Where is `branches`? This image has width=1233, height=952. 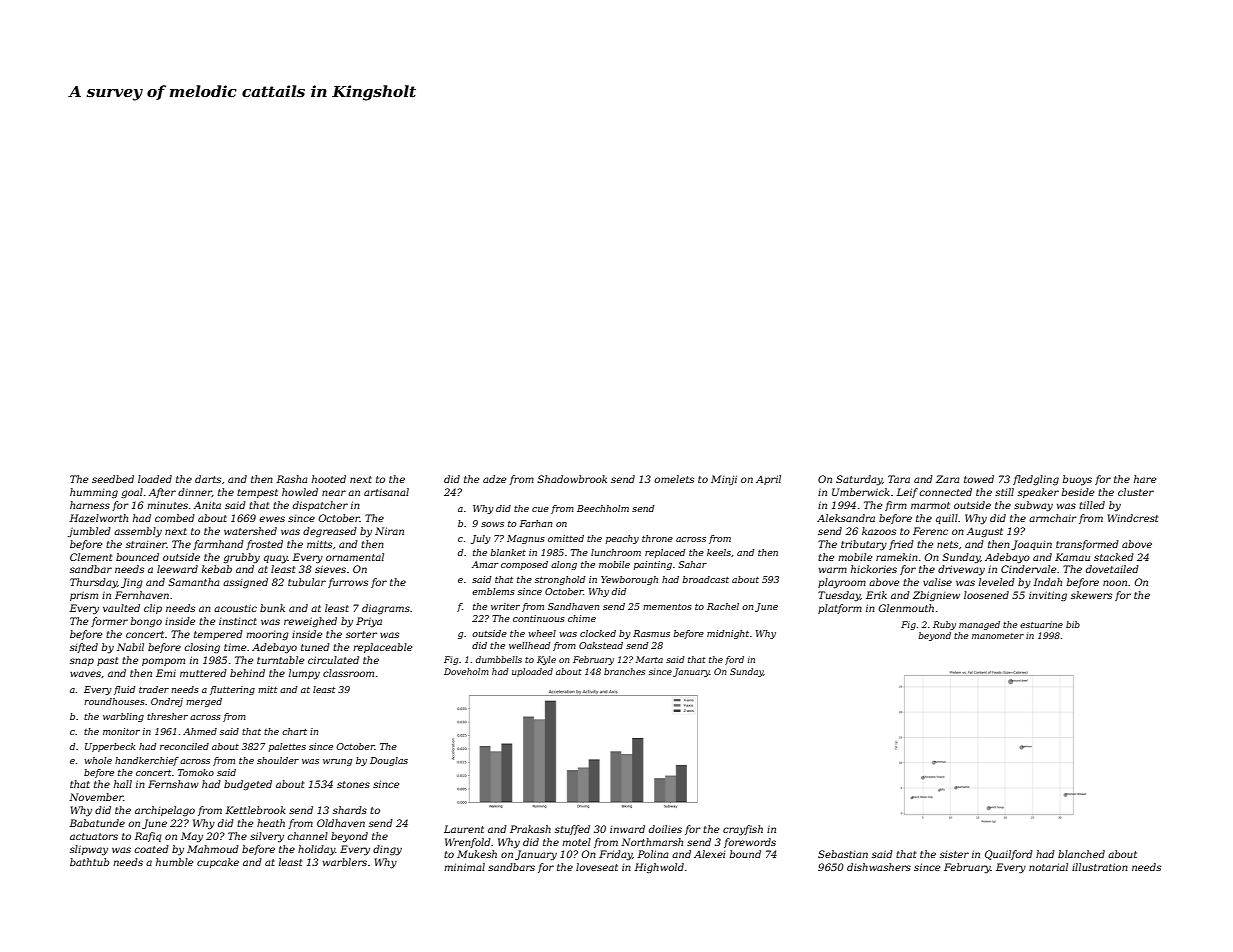
branches is located at coordinates (624, 671).
